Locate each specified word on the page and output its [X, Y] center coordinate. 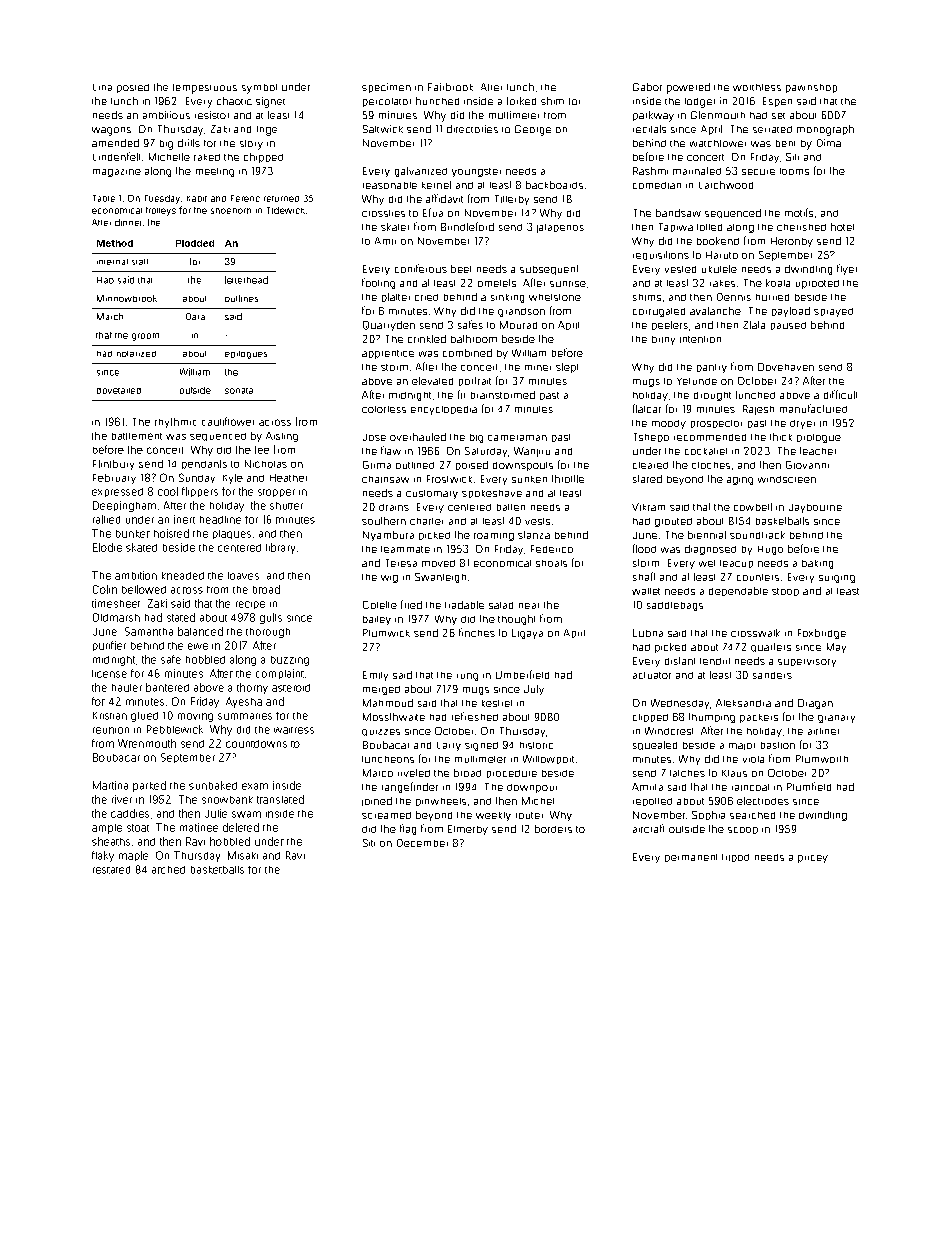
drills [189, 143]
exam [255, 786]
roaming [494, 537]
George [533, 130]
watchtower [718, 143]
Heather [288, 478]
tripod [735, 858]
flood [644, 548]
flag [408, 829]
